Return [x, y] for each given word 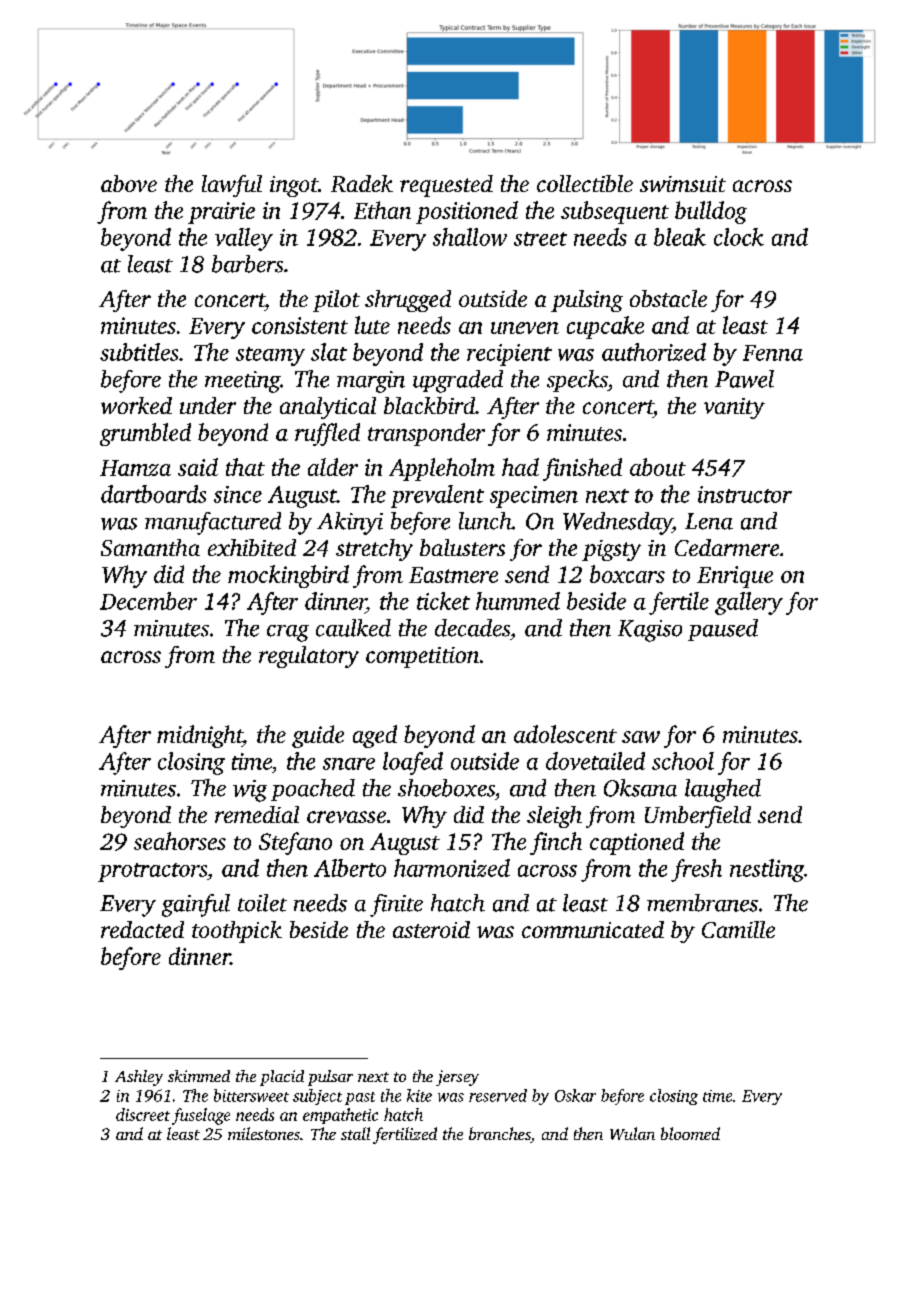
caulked [353, 628]
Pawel [744, 379]
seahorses [180, 841]
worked [136, 405]
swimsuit [683, 184]
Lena [709, 521]
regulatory [309, 657]
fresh [696, 870]
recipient [509, 355]
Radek [362, 183]
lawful [232, 186]
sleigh [554, 817]
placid [282, 1078]
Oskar [575, 1095]
